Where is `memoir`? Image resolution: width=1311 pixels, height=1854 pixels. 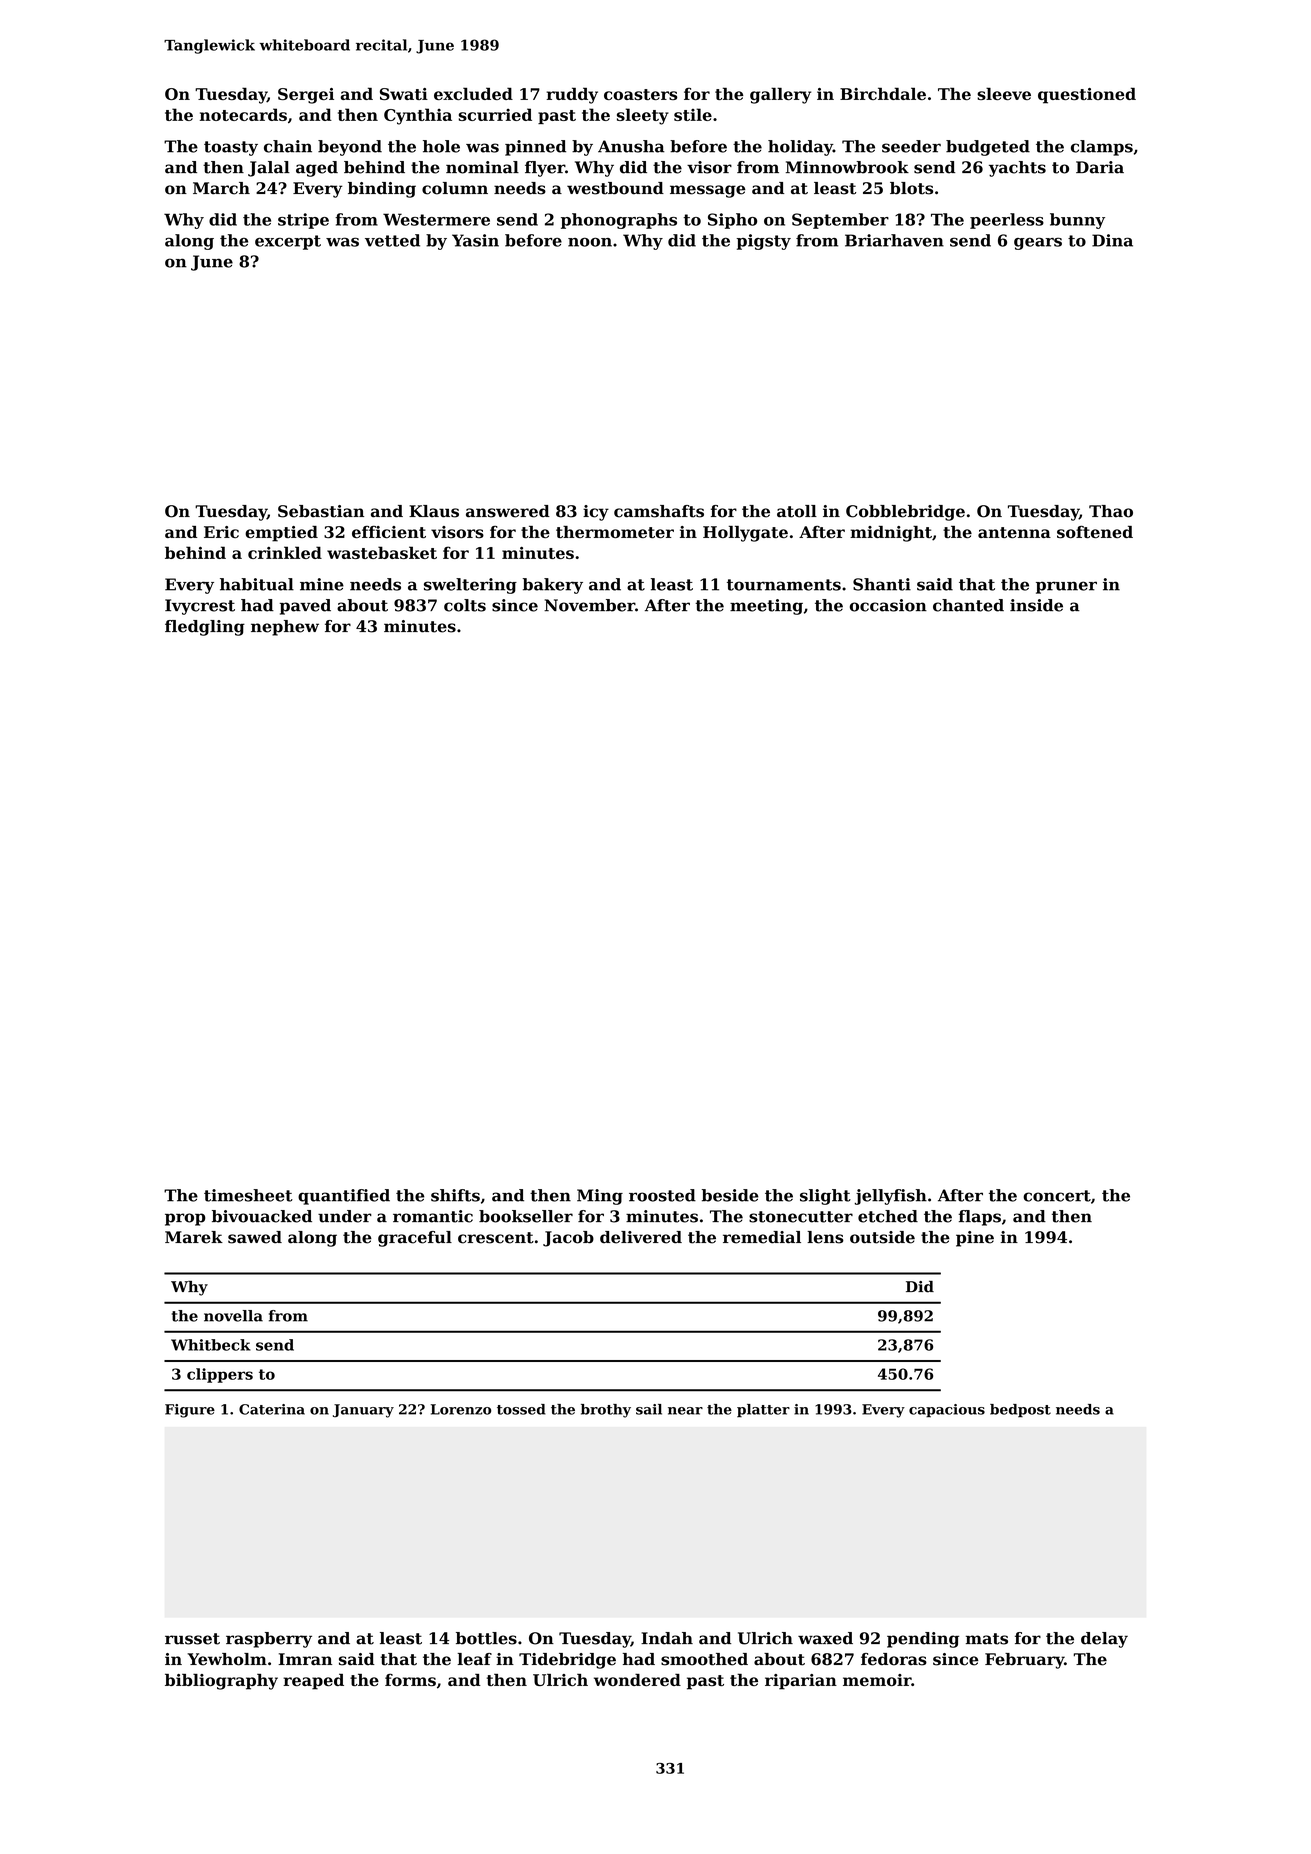 memoir is located at coordinates (877, 1680).
